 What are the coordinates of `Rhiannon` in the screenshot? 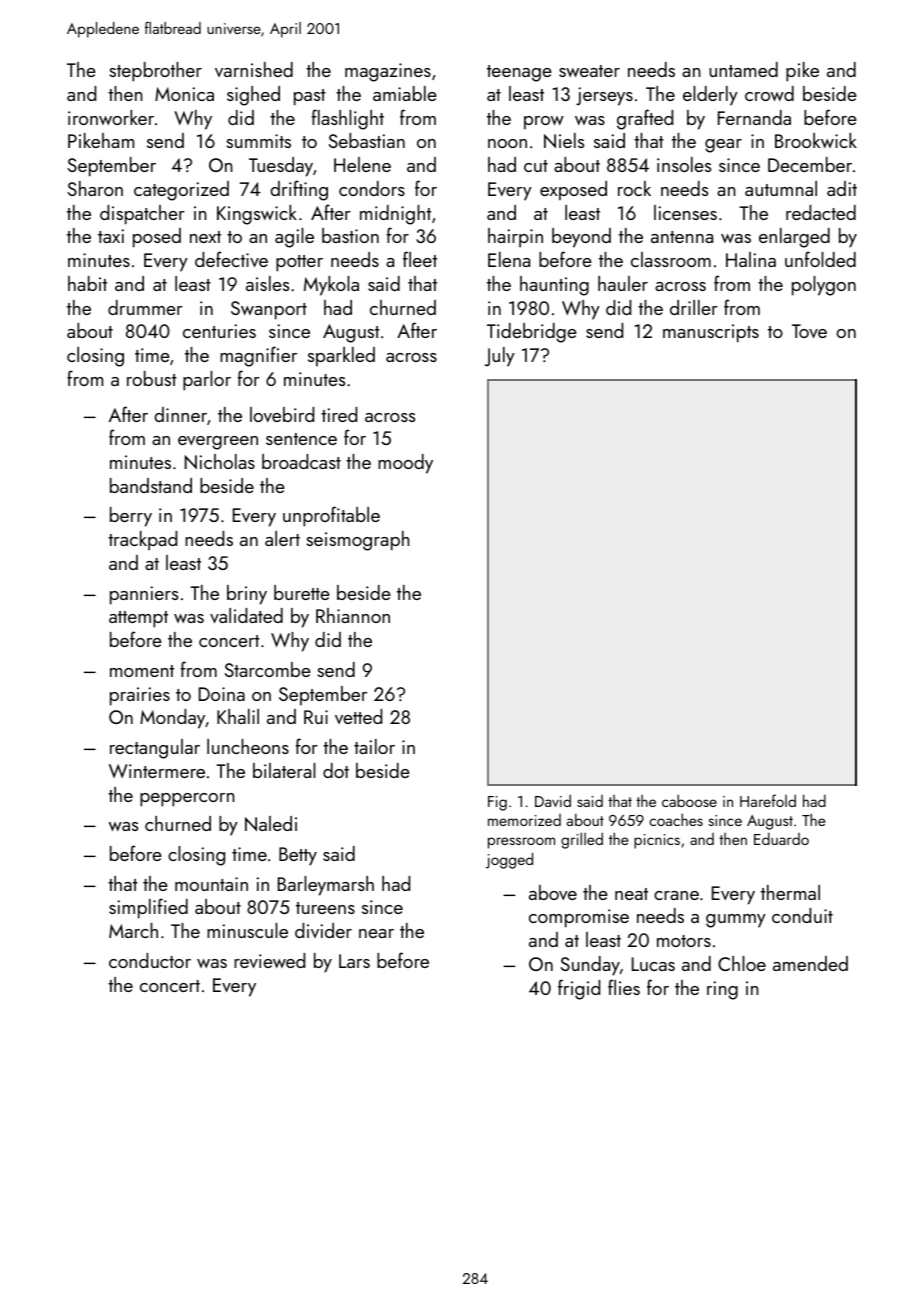 It's located at (353, 615).
